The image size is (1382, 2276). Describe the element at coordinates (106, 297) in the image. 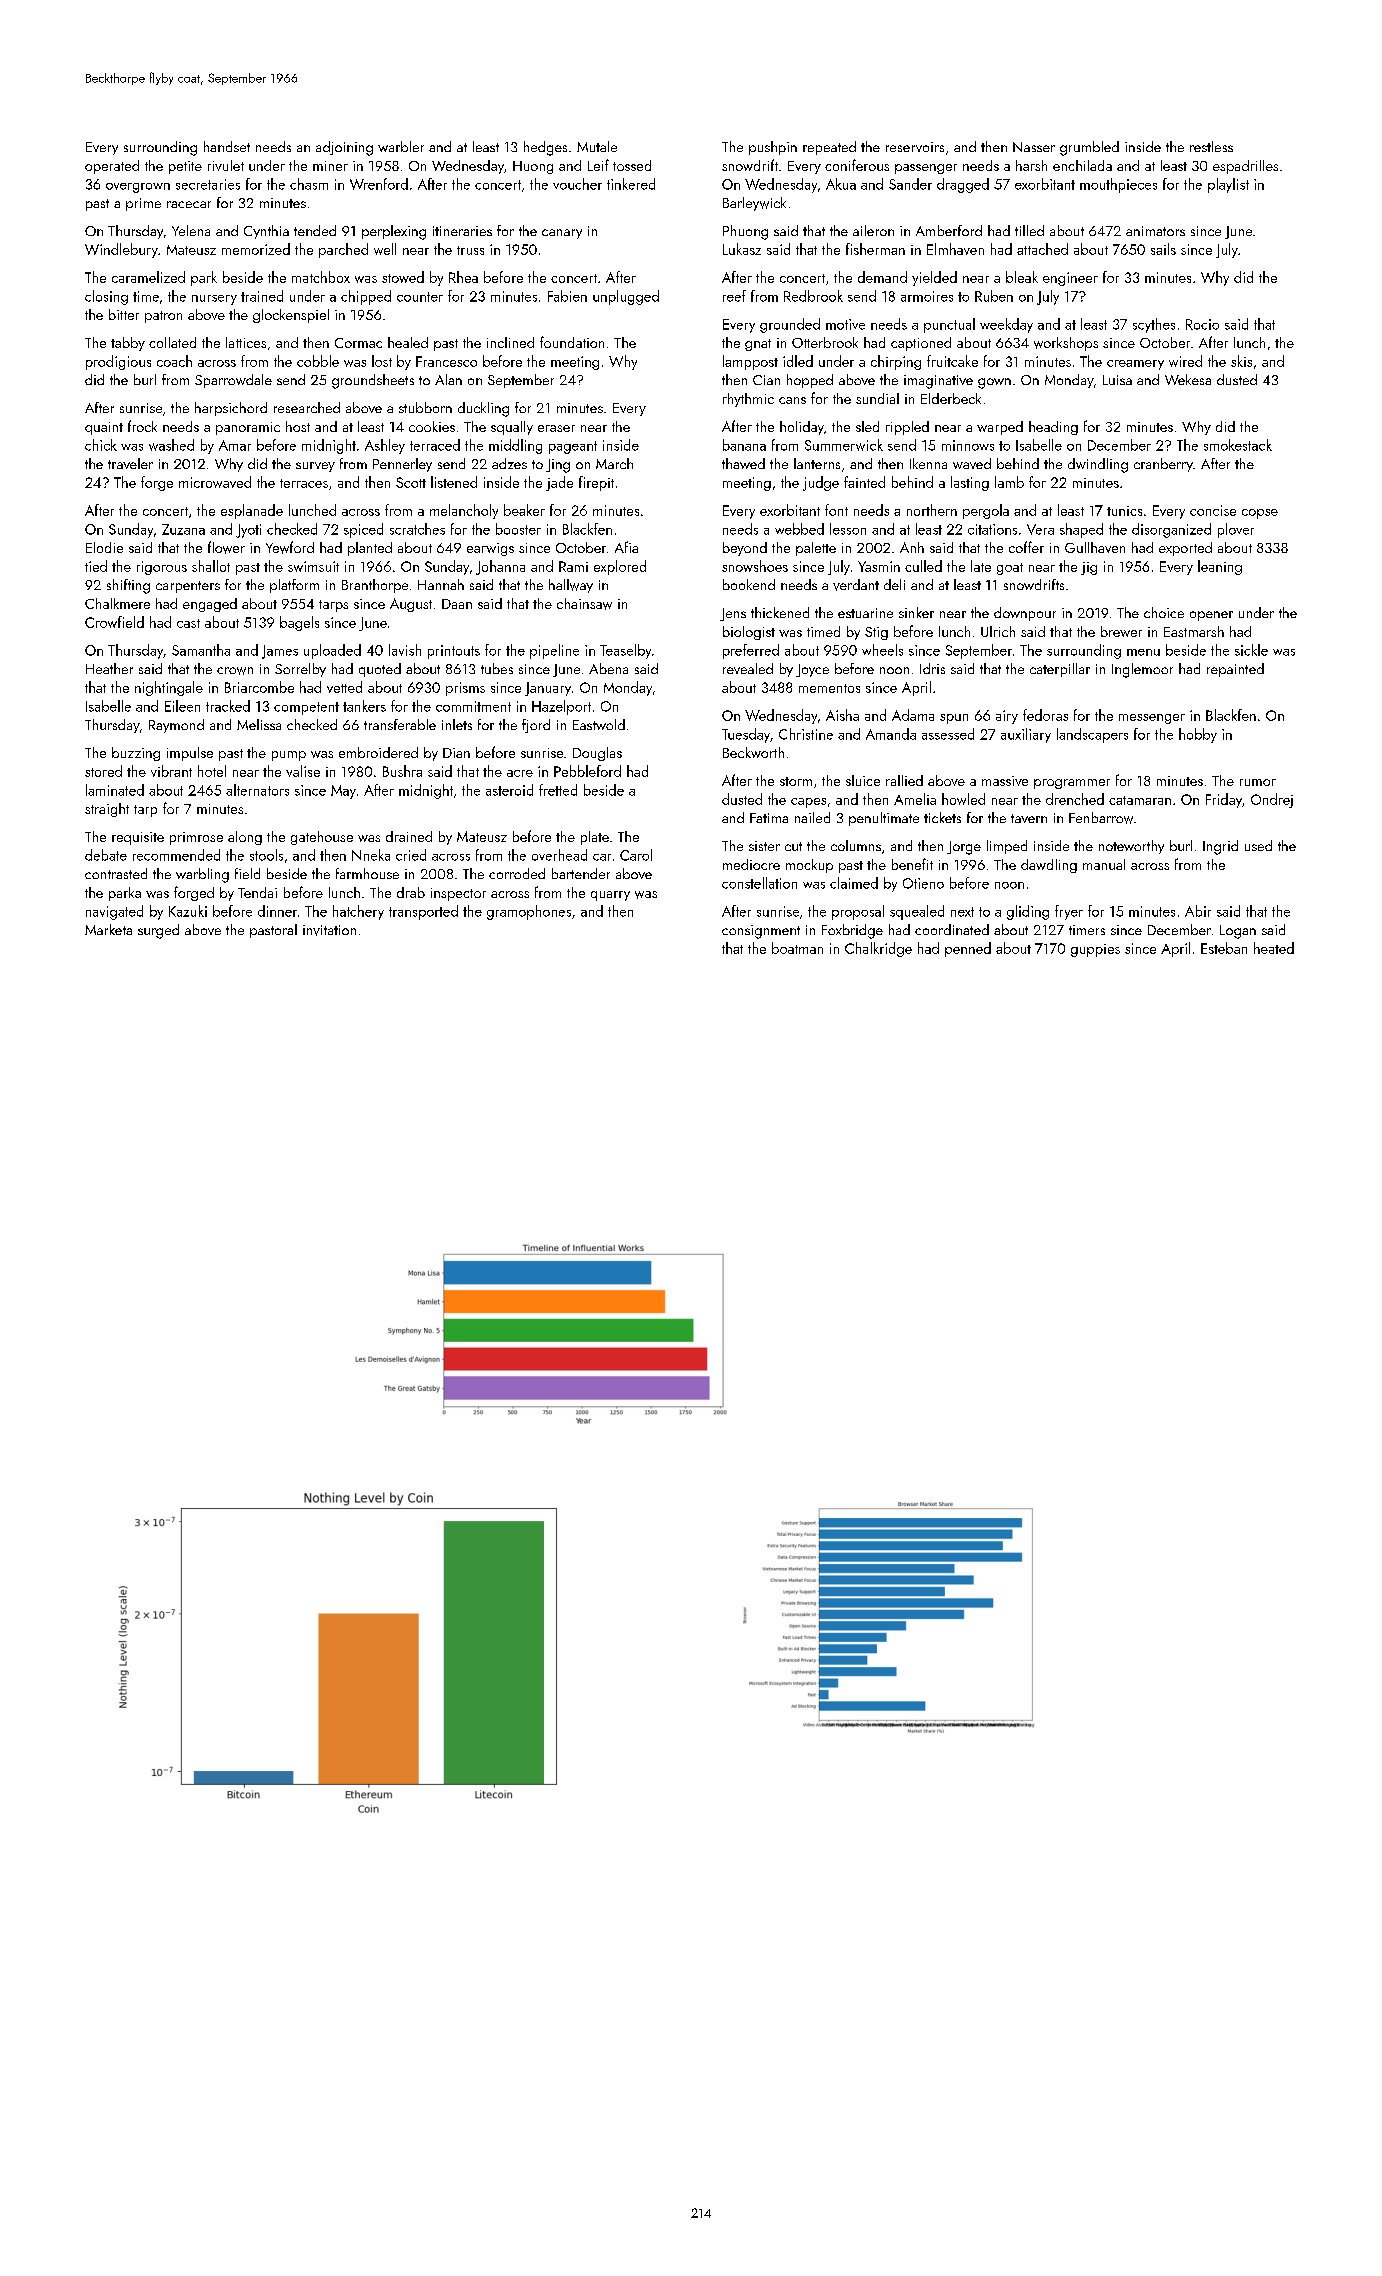

I see `closing` at that location.
